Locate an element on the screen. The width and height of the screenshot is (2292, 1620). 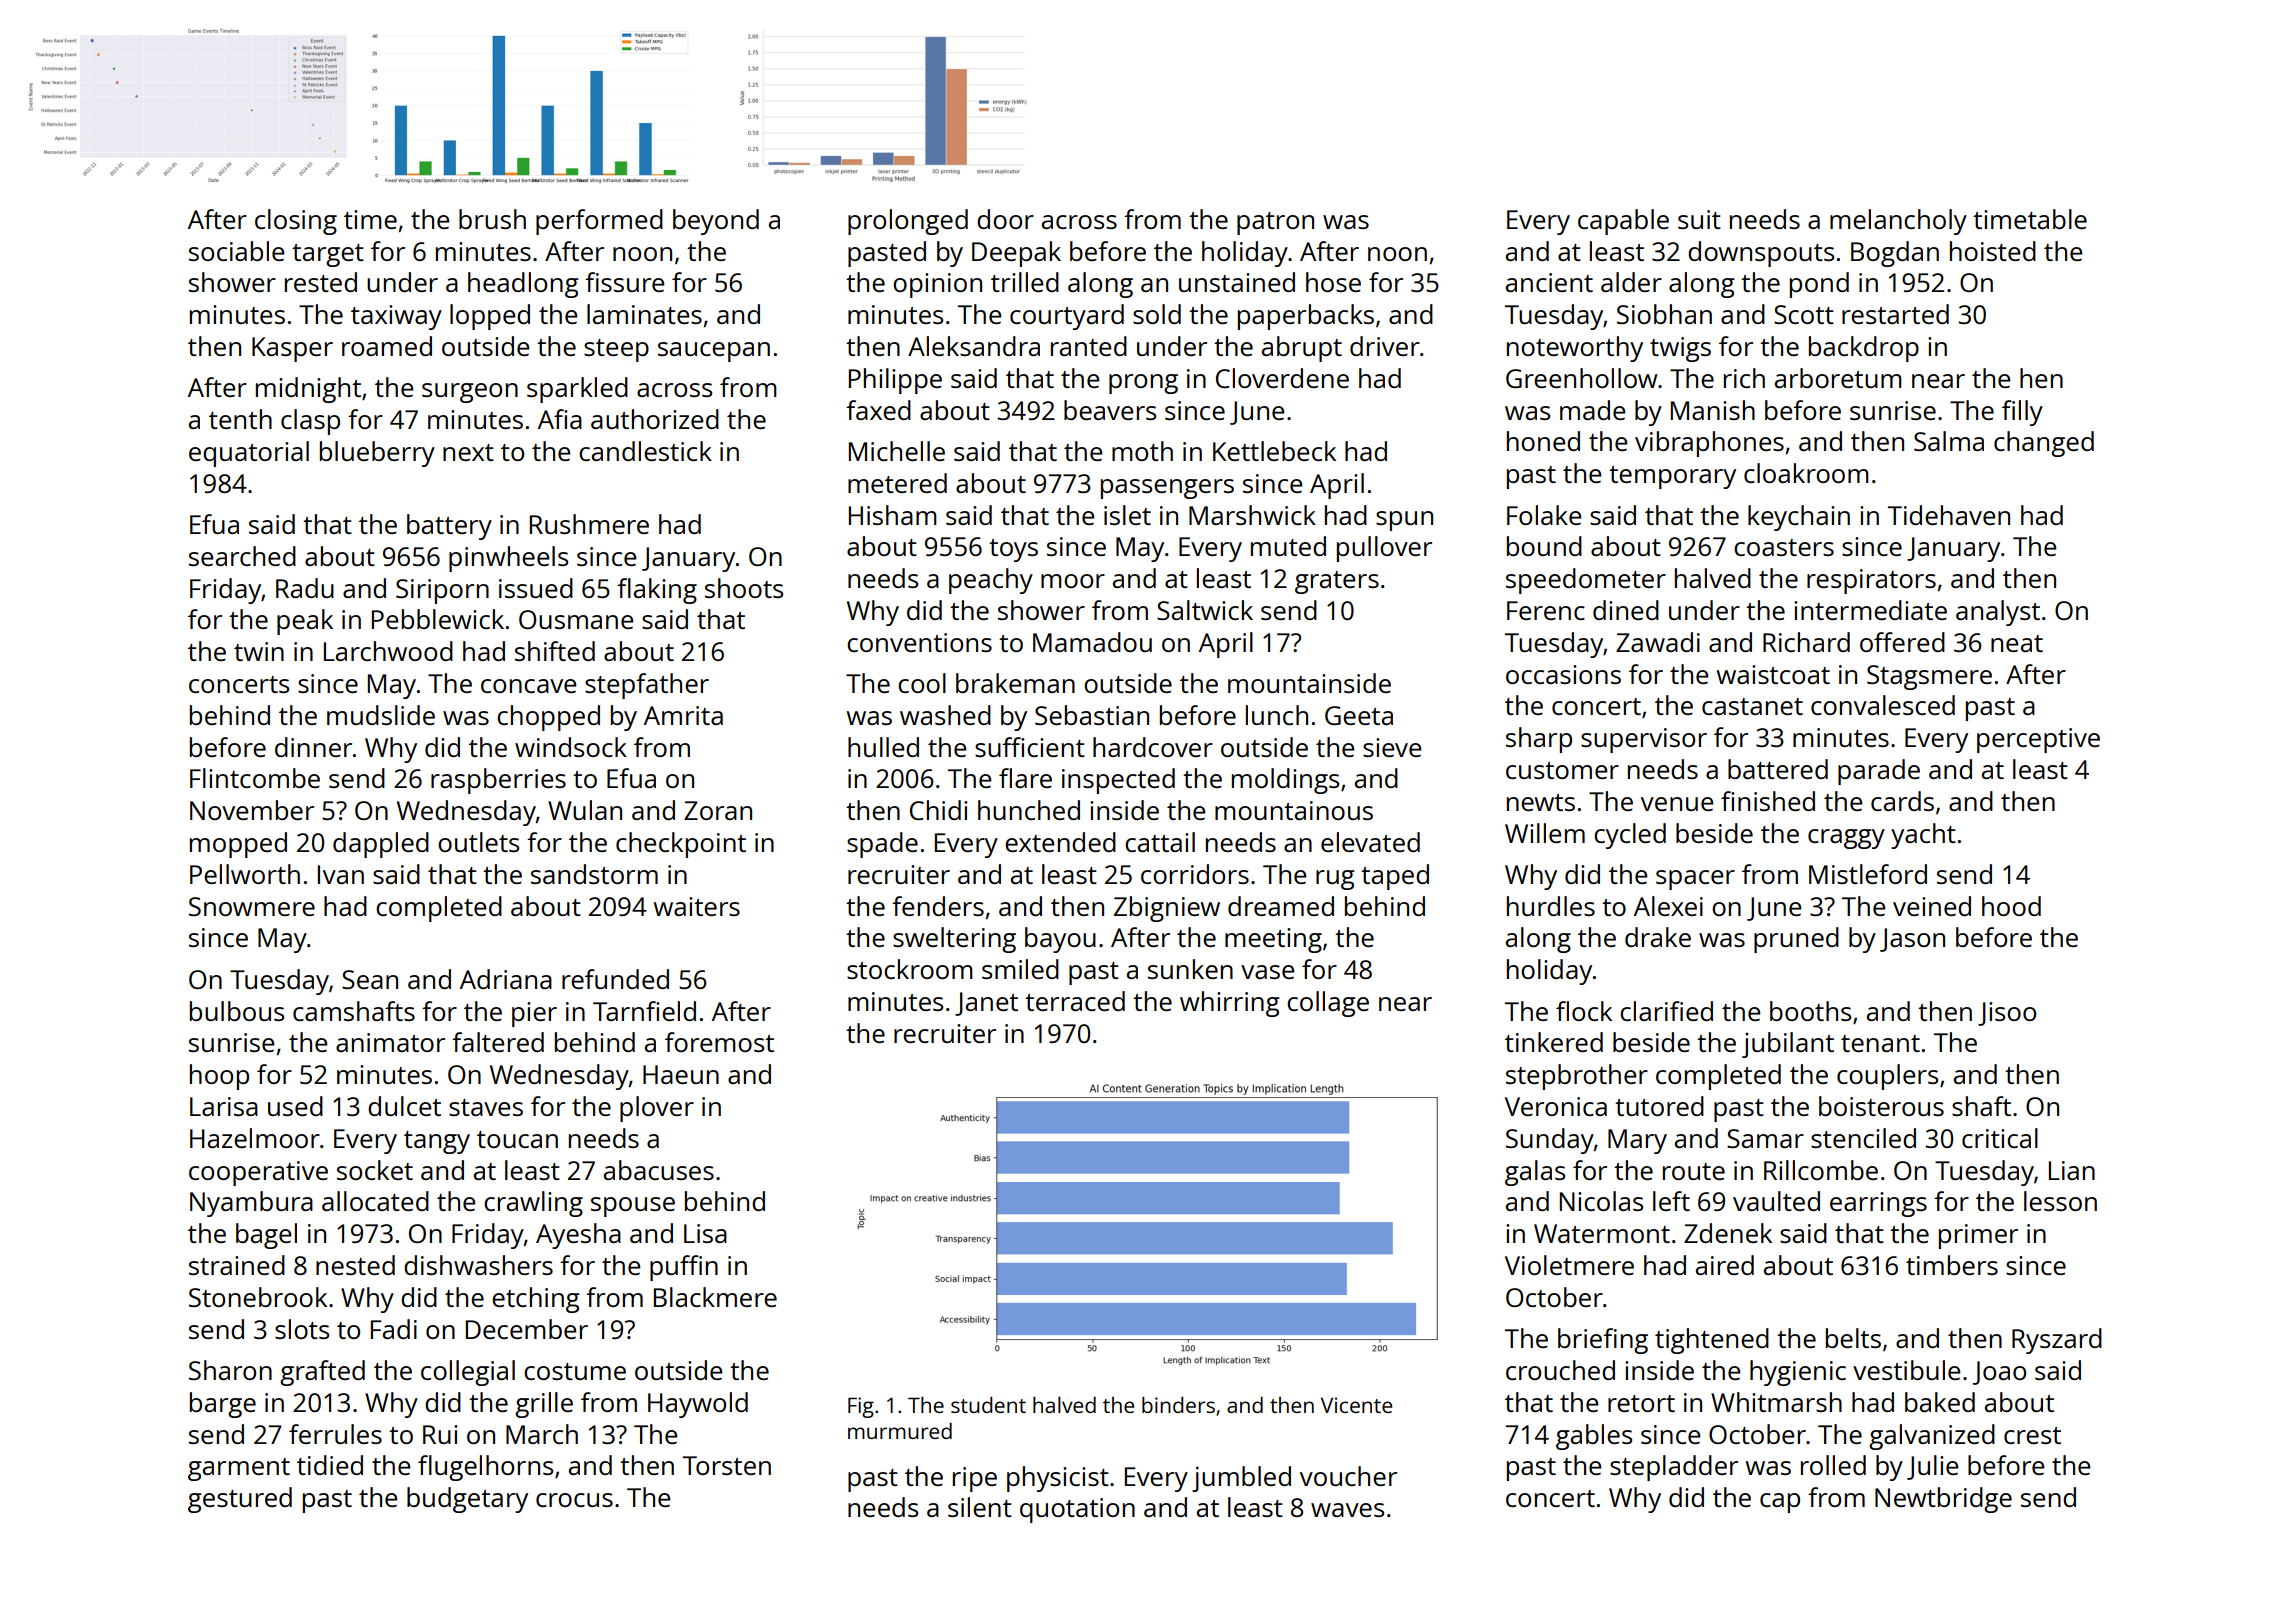
hoop is located at coordinates (219, 1077).
